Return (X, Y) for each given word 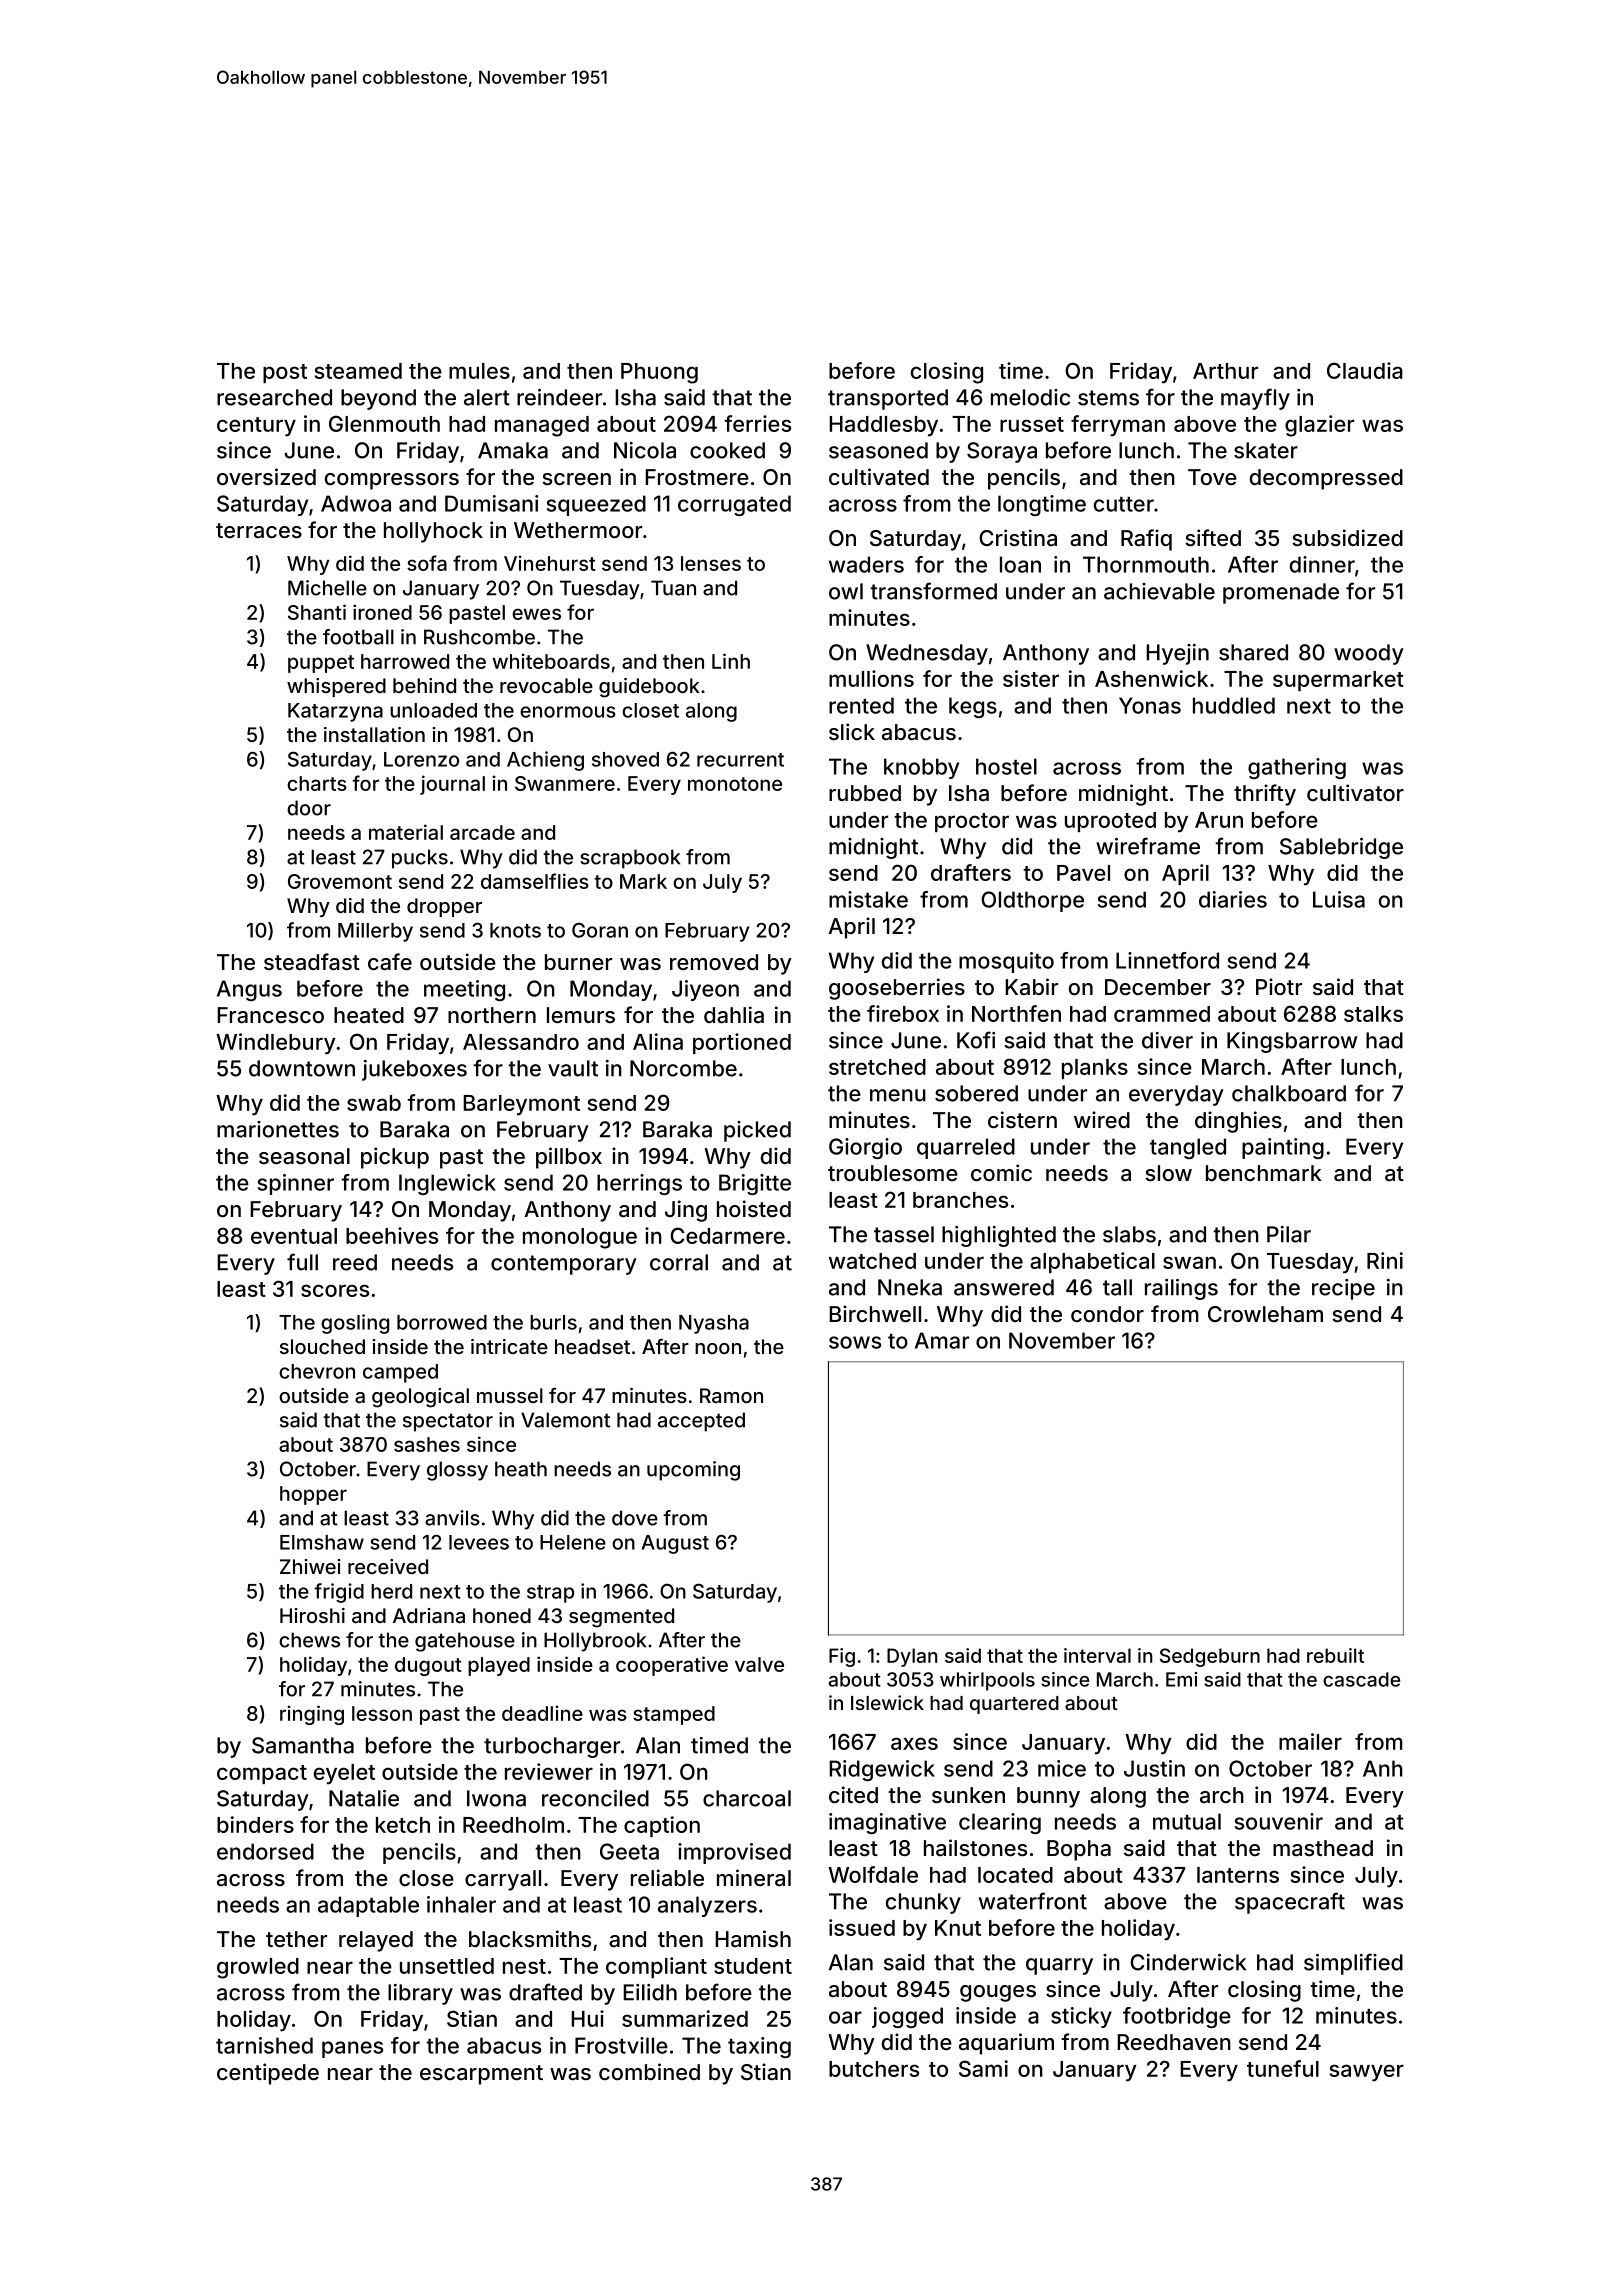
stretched (877, 1067)
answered (1004, 1287)
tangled (1188, 1148)
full (302, 1262)
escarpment (481, 2075)
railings (1181, 1289)
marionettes (278, 1129)
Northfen (1016, 1013)
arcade (482, 832)
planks (1095, 1069)
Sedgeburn (1210, 1657)
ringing (312, 1715)
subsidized (1347, 537)
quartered (1014, 1705)
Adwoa (356, 503)
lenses (711, 563)
